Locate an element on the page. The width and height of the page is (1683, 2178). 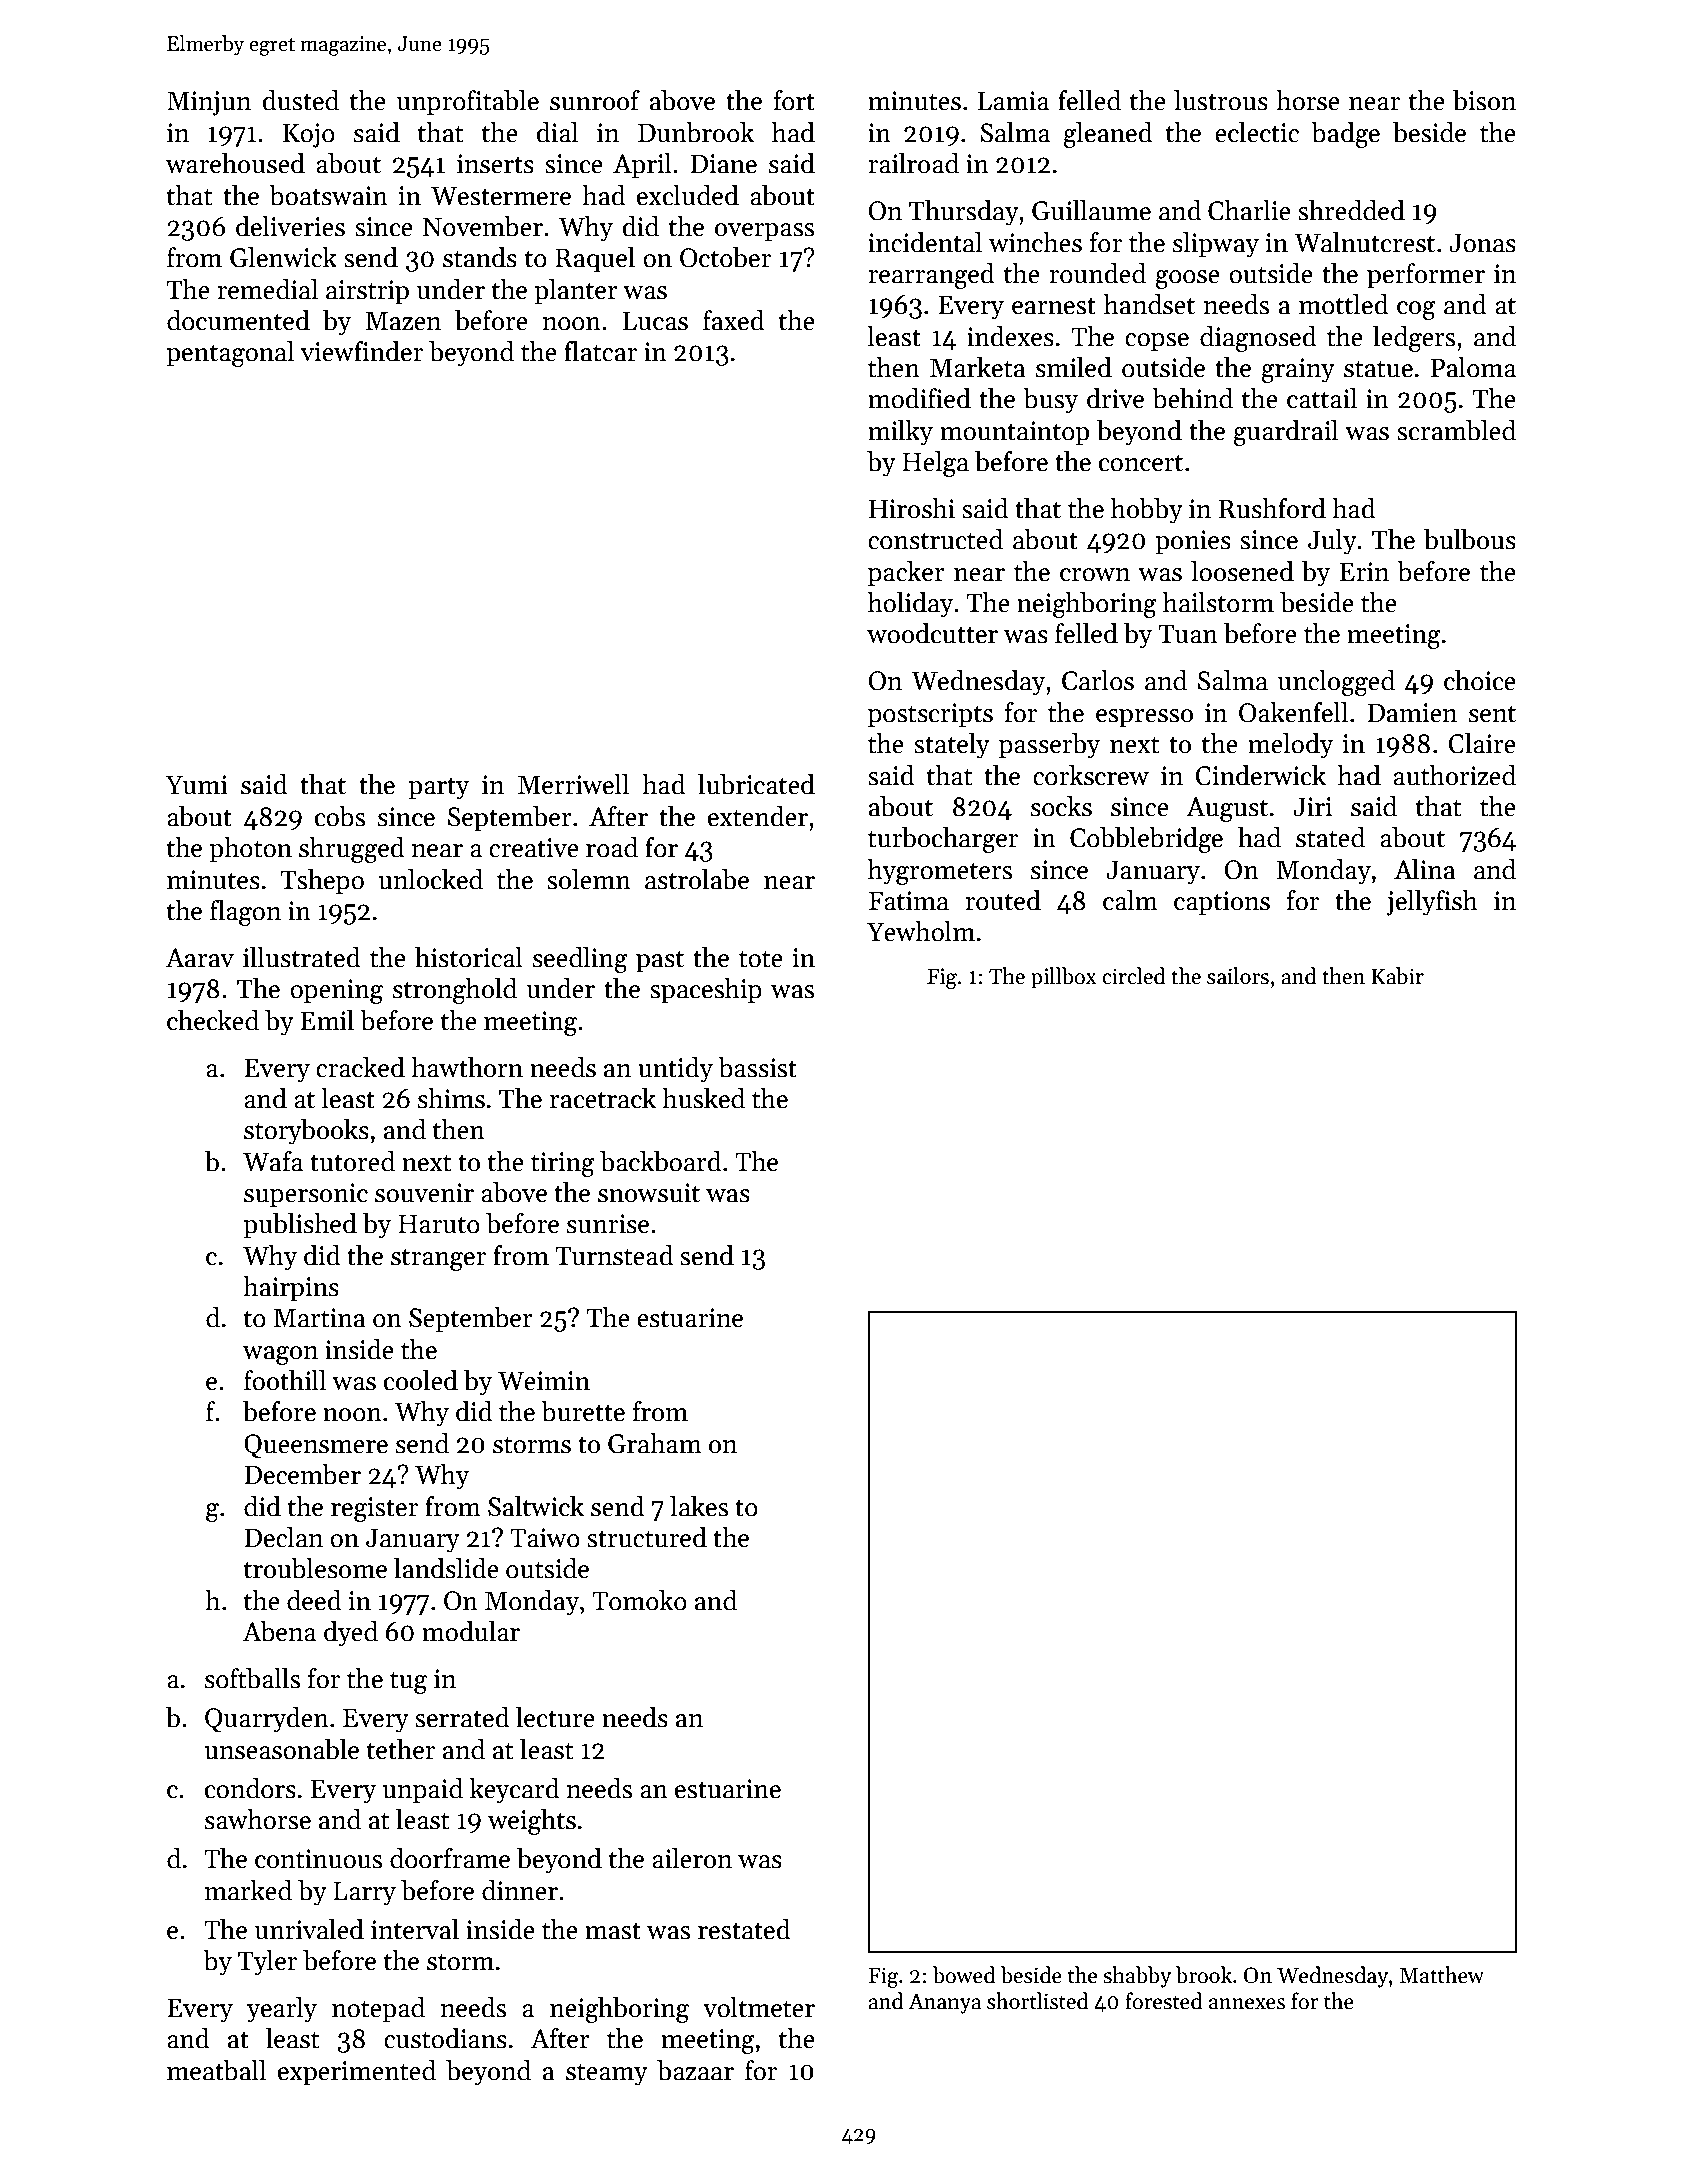
authorized is located at coordinates (1454, 775).
